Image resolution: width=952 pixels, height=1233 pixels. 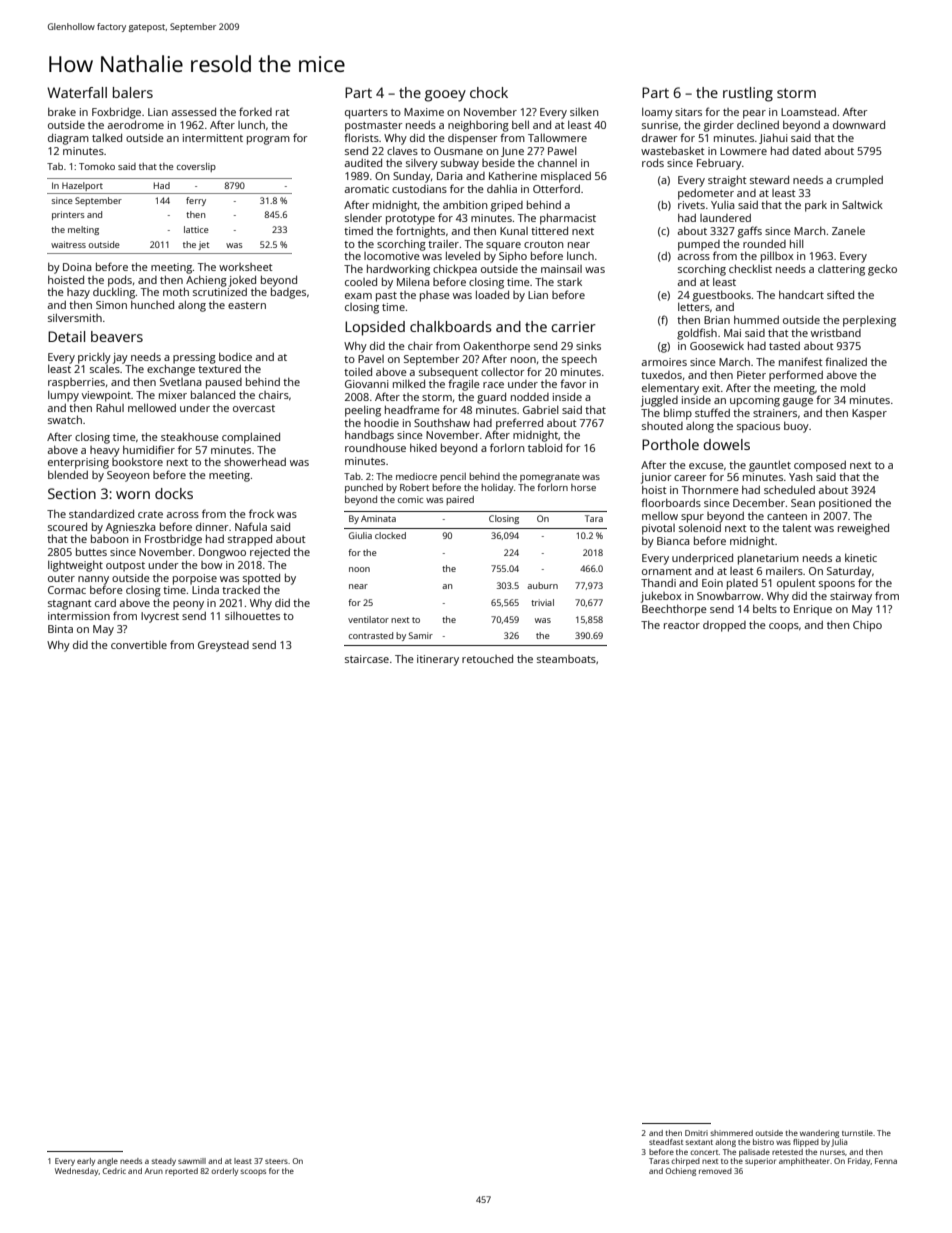 What do you see at coordinates (886, 1161) in the page?
I see `Fenna` at bounding box center [886, 1161].
